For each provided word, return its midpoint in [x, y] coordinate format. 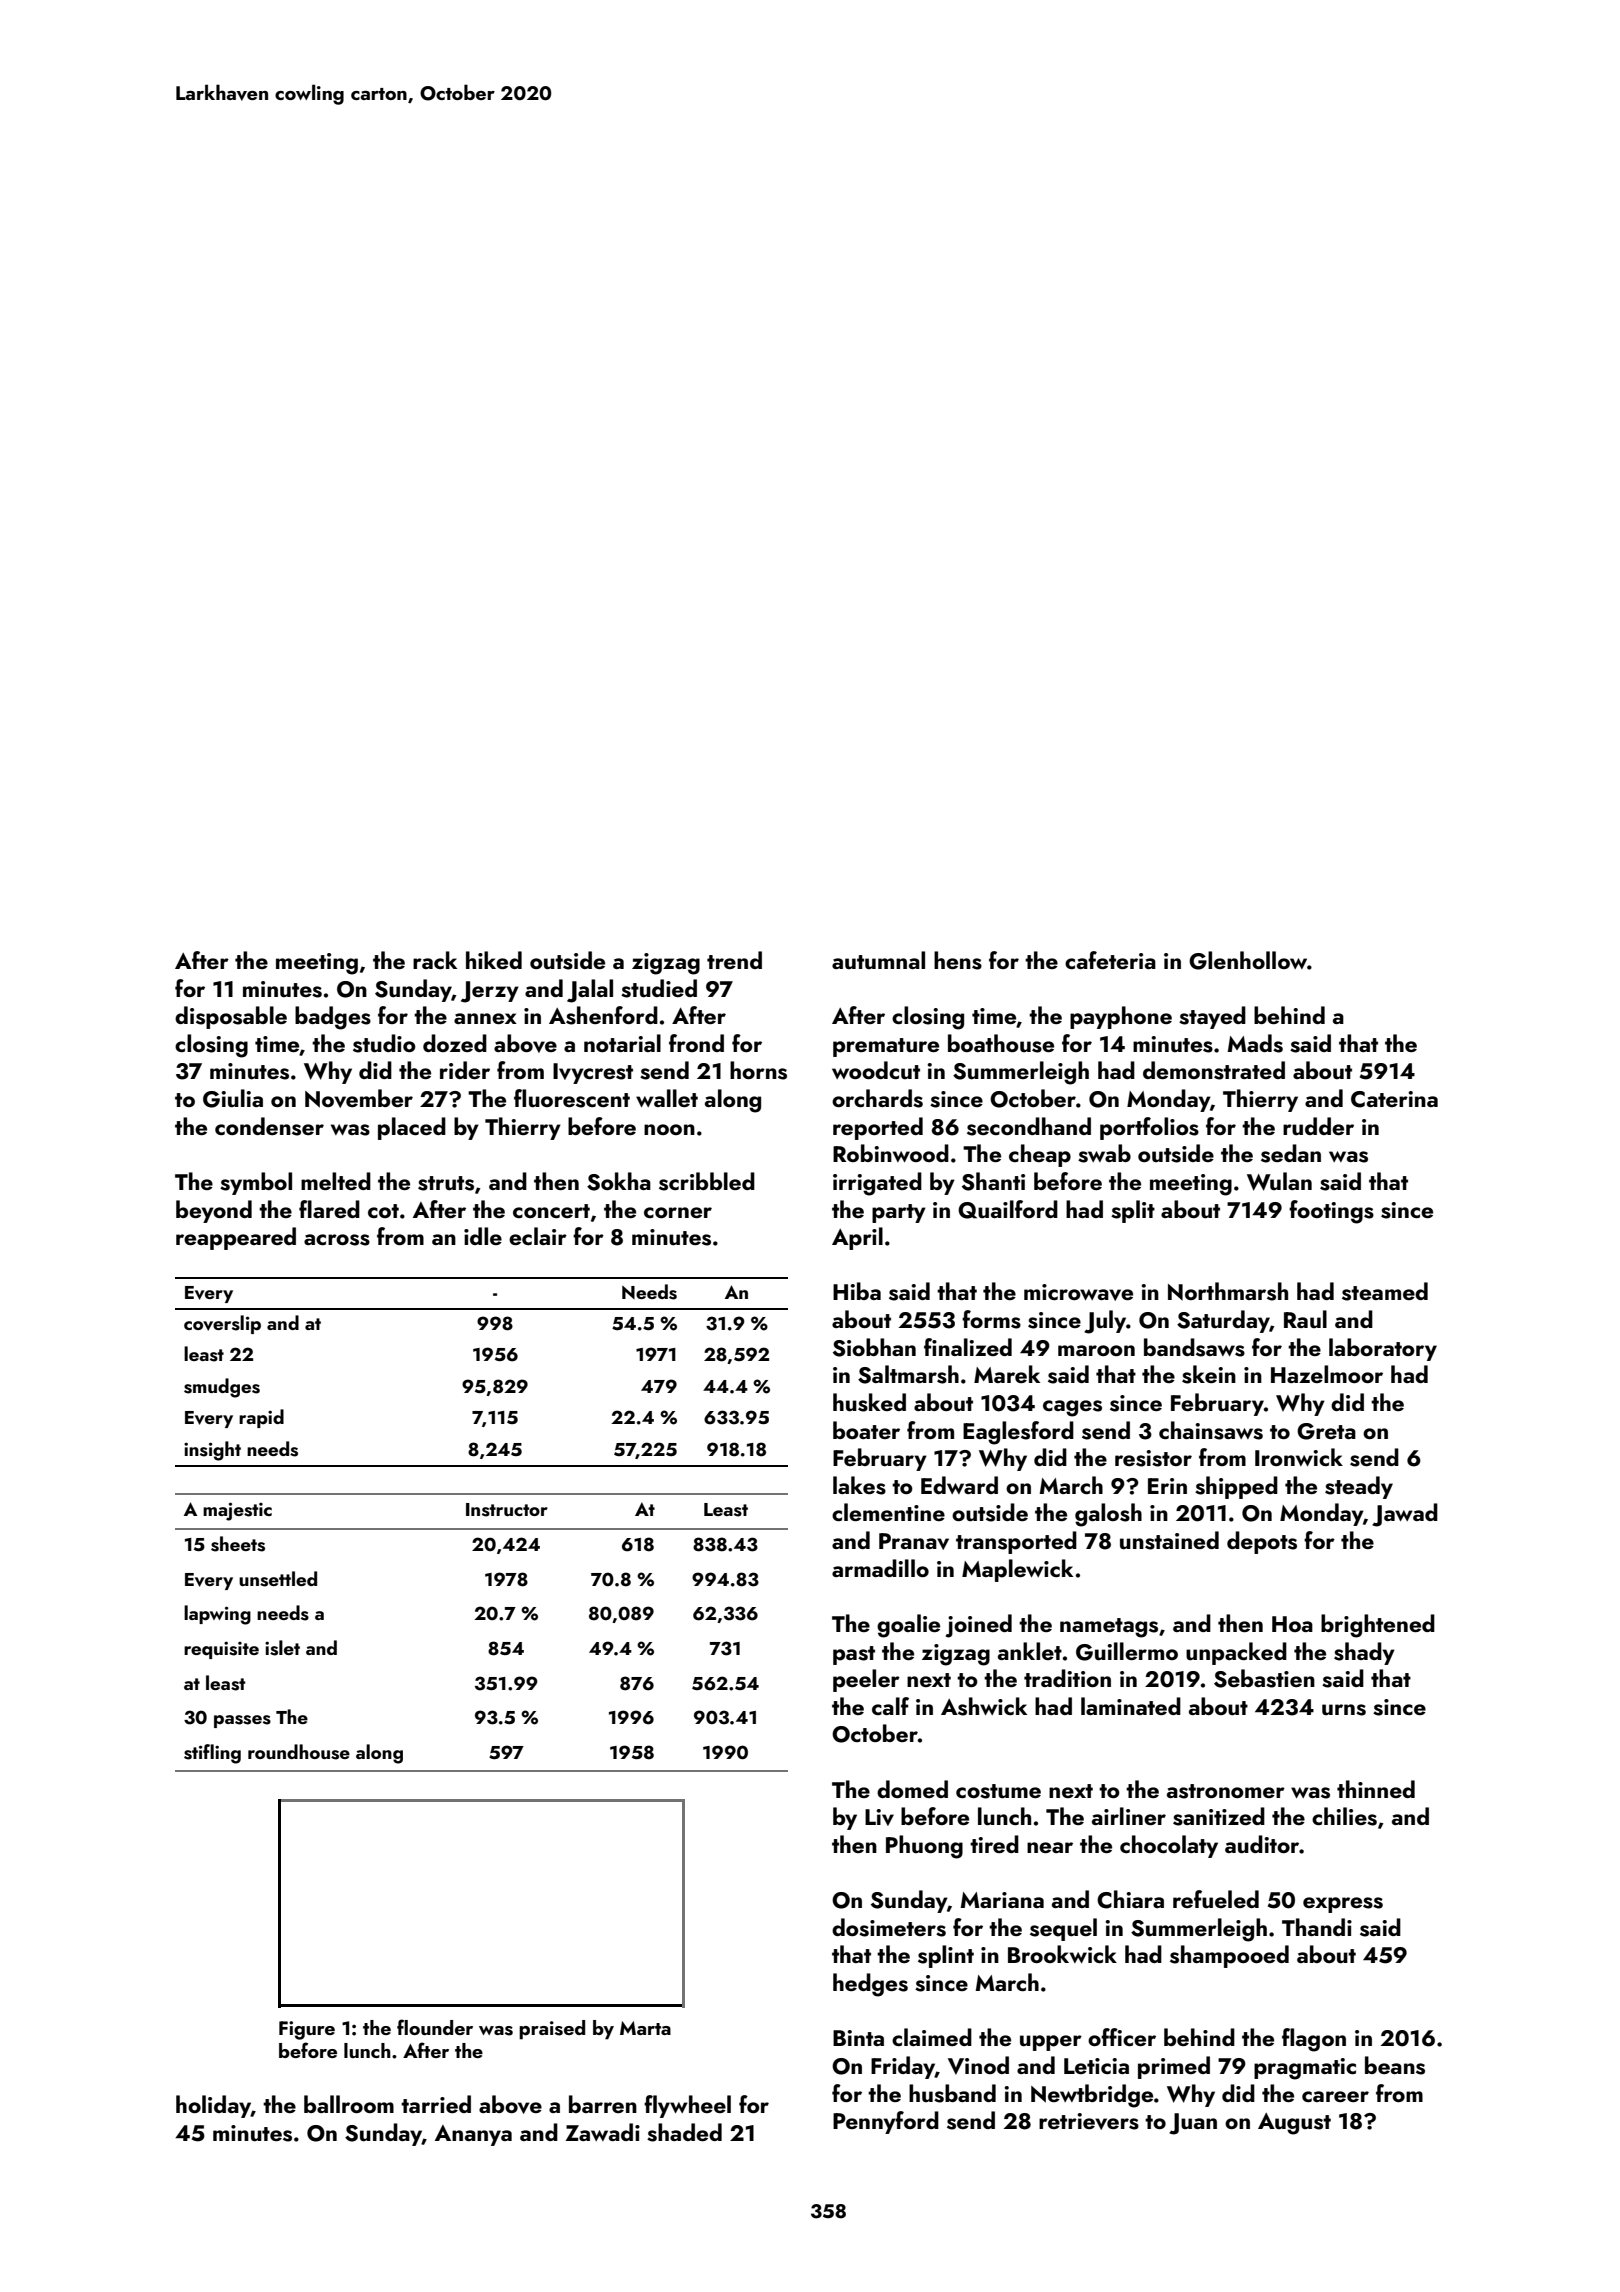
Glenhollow [1248, 960]
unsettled [278, 1579]
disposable [231, 1017]
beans [1395, 2065]
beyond [214, 1211]
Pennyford [886, 2122]
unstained [1169, 1540]
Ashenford [603, 1015]
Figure [307, 2030]
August [1294, 2124]
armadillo [880, 1568]
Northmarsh [1228, 1291]
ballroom [349, 2104]
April [857, 1238]
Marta [645, 2028]
